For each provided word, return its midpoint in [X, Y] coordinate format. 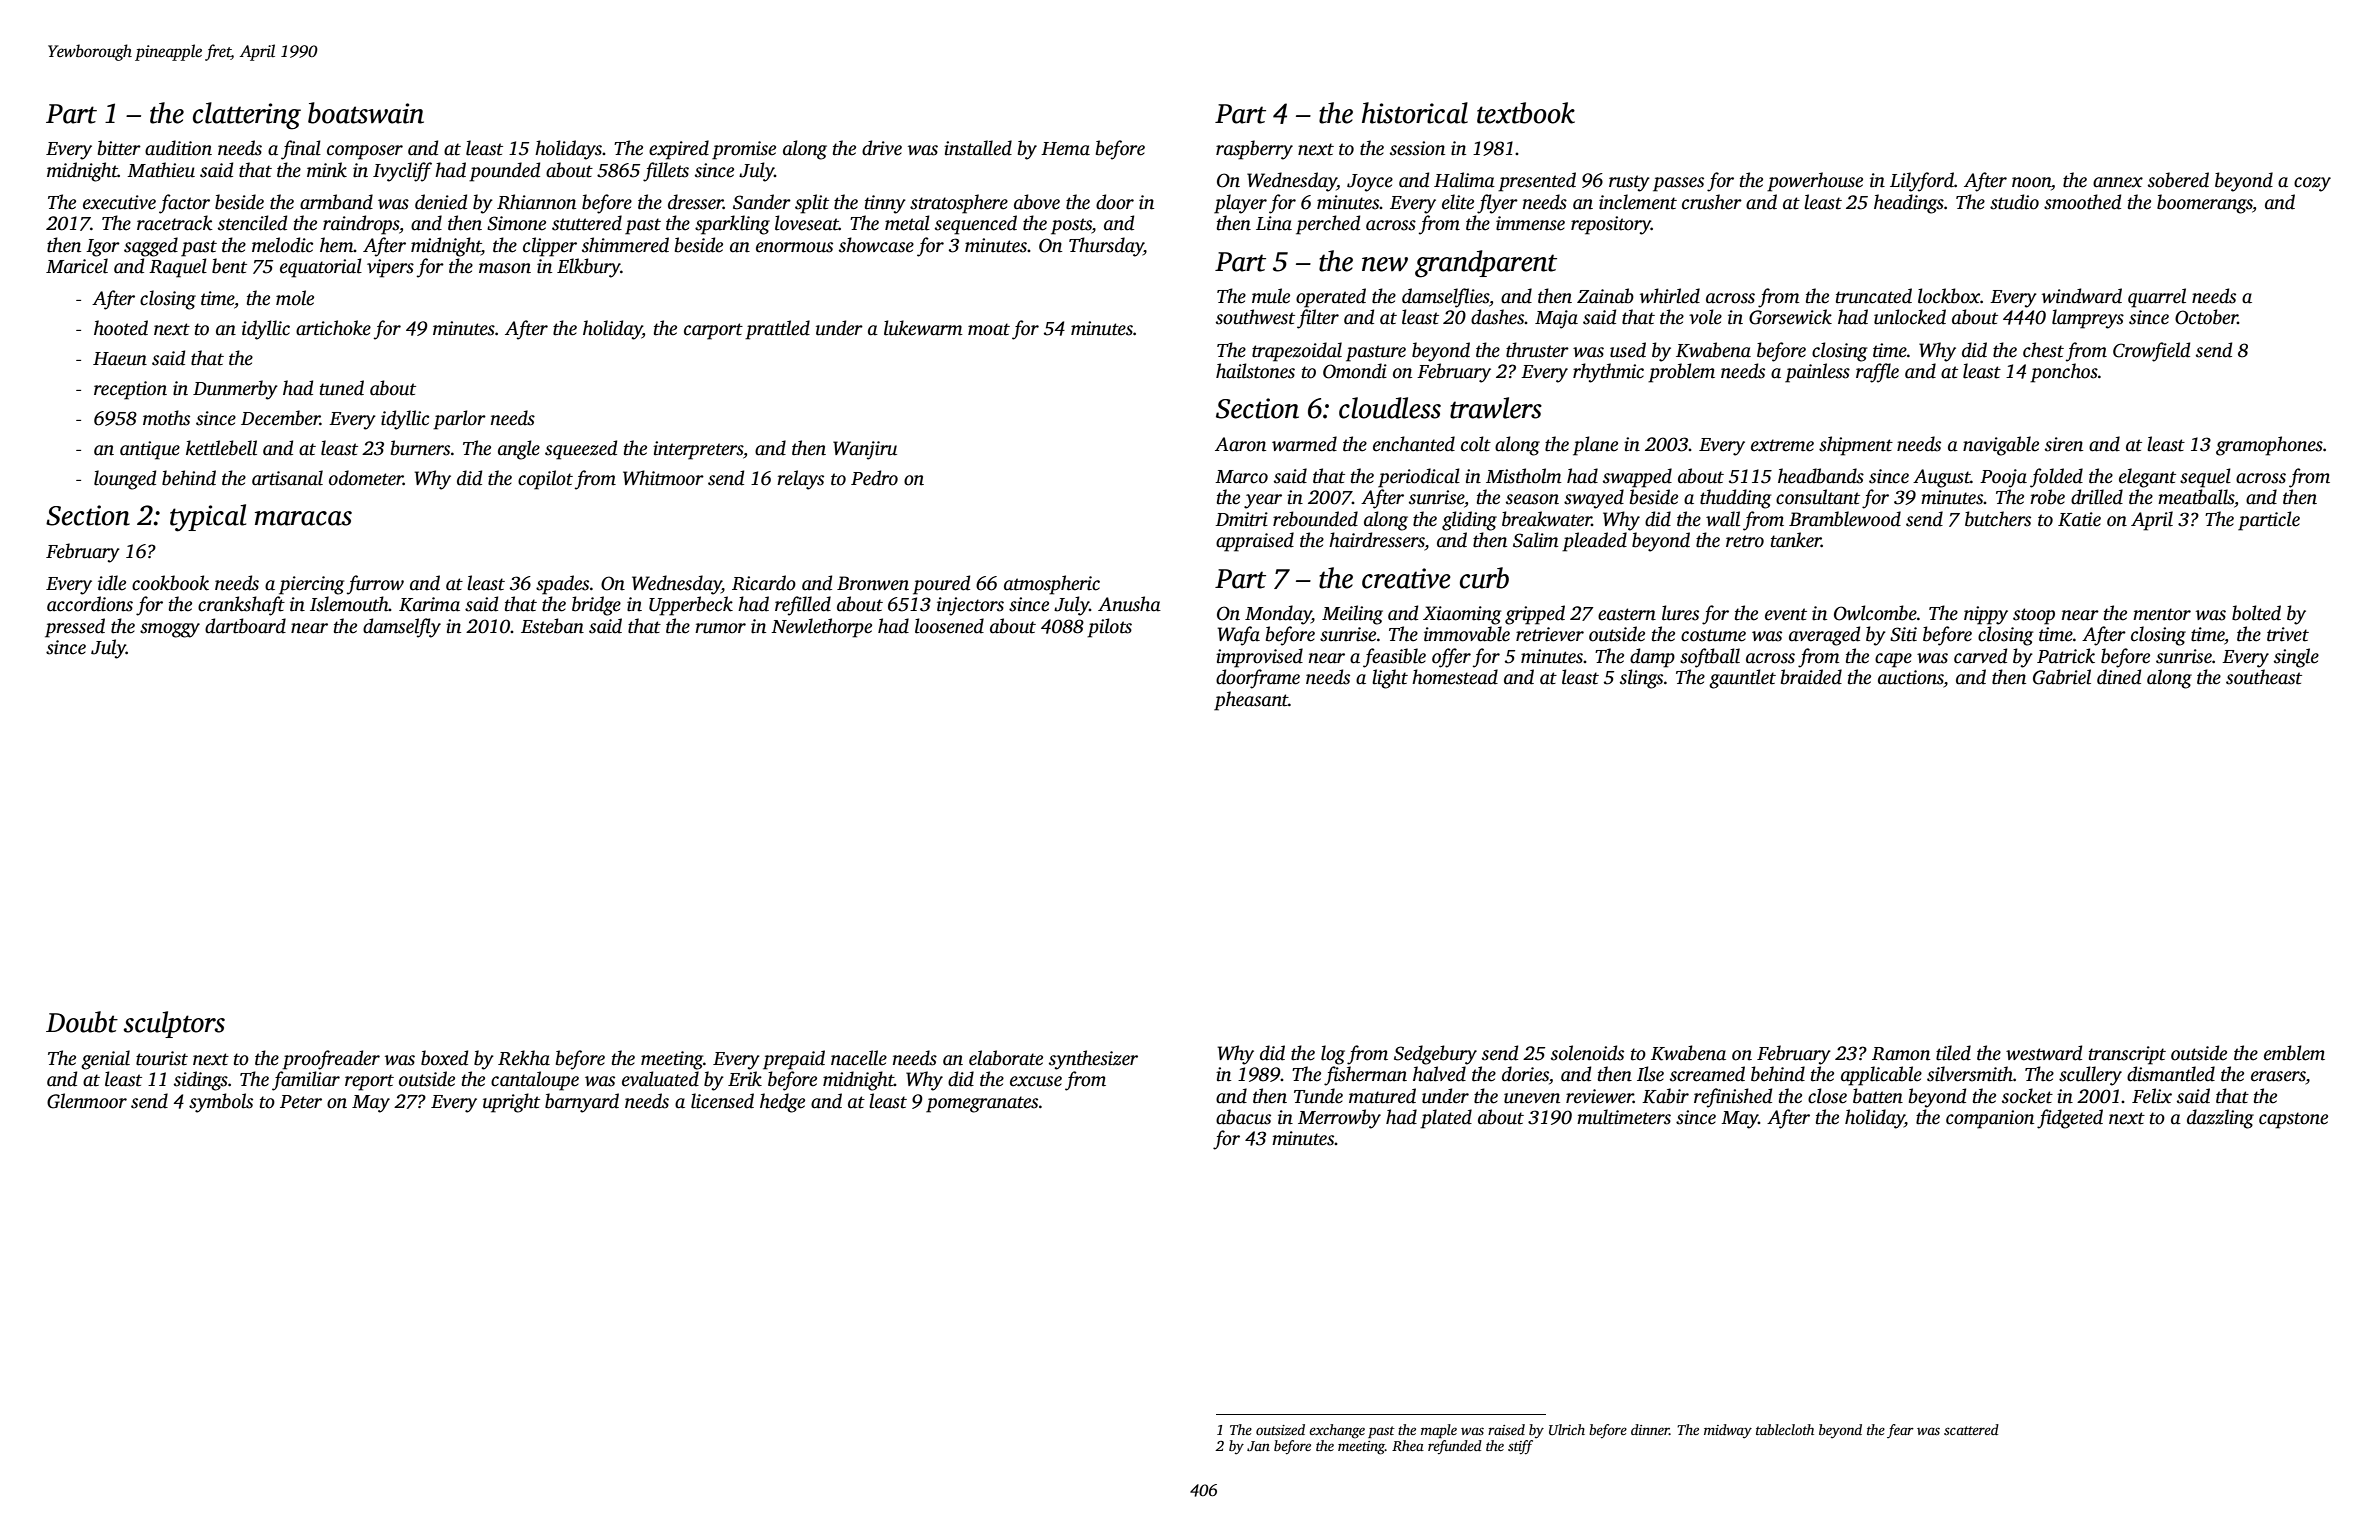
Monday [1278, 615]
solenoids [1587, 1053]
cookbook [170, 583]
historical [1415, 113]
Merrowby [1339, 1119]
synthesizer [1093, 1060]
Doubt [82, 1022]
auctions [1911, 677]
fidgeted [2070, 1119]
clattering [247, 116]
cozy [2312, 184]
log [1333, 1055]
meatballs [2196, 497]
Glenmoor [87, 1101]
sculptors [174, 1024]
